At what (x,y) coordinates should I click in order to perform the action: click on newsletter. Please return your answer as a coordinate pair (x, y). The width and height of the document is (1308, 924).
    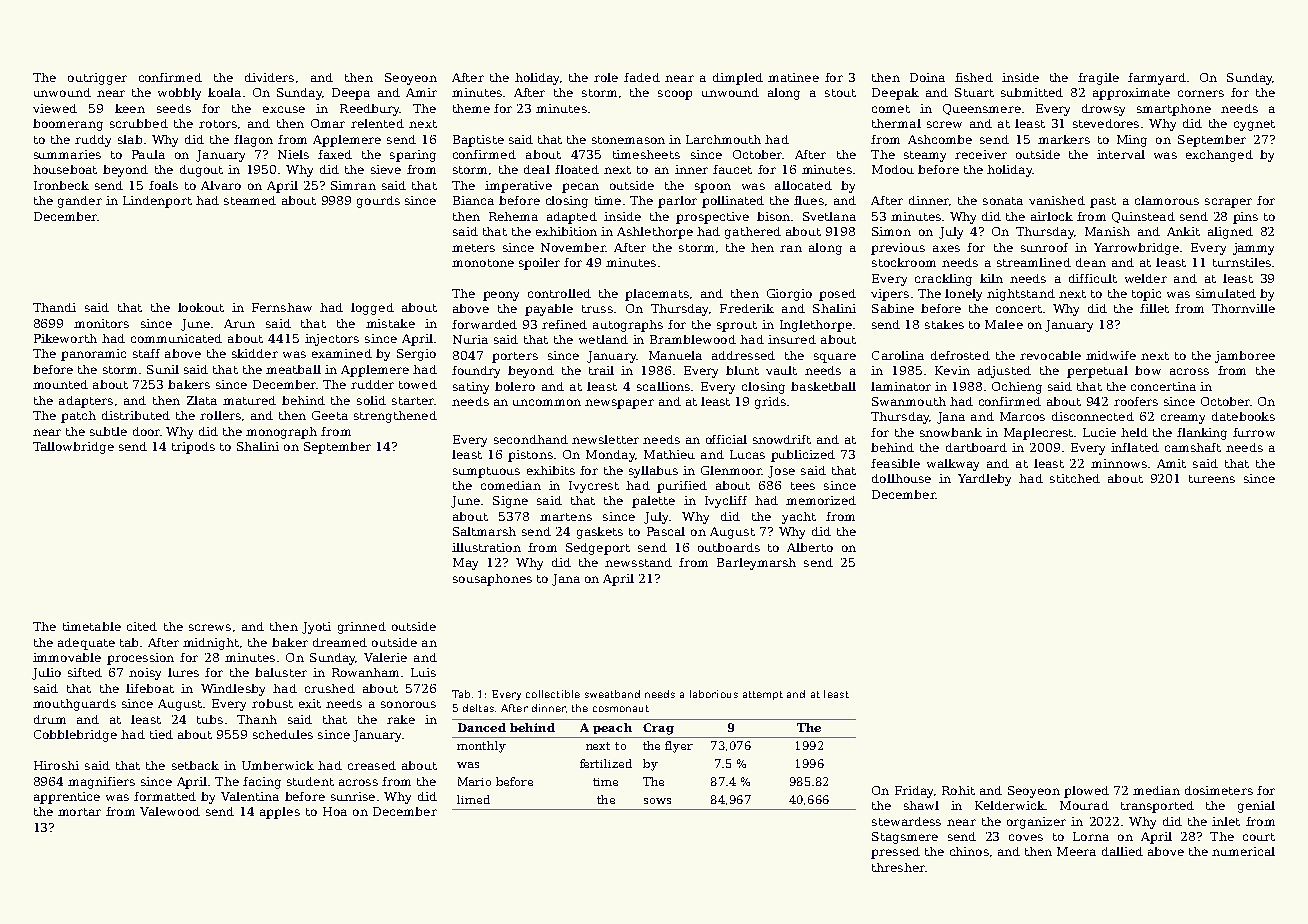
    Looking at the image, I should click on (605, 439).
